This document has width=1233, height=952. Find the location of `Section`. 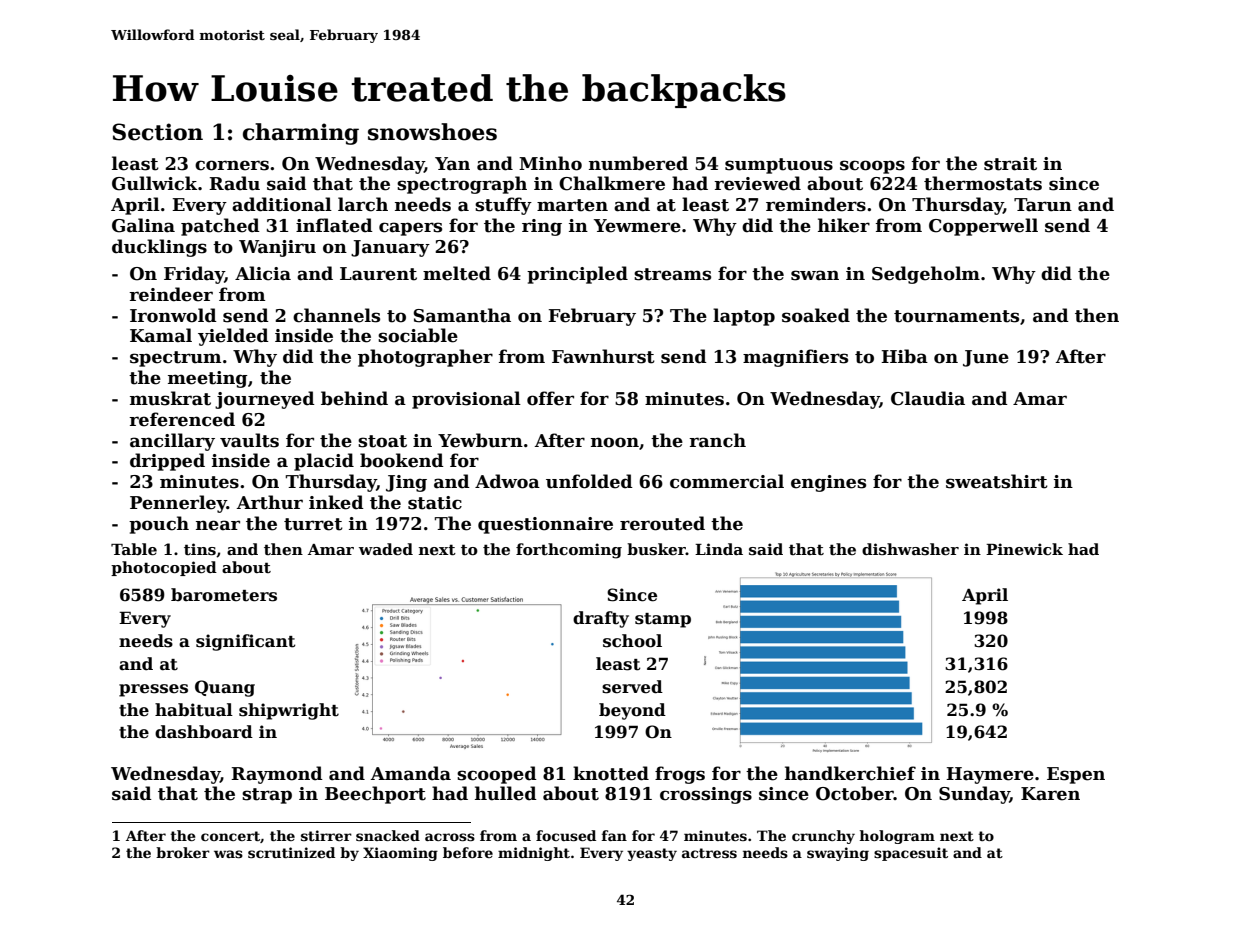

Section is located at coordinates (157, 132).
